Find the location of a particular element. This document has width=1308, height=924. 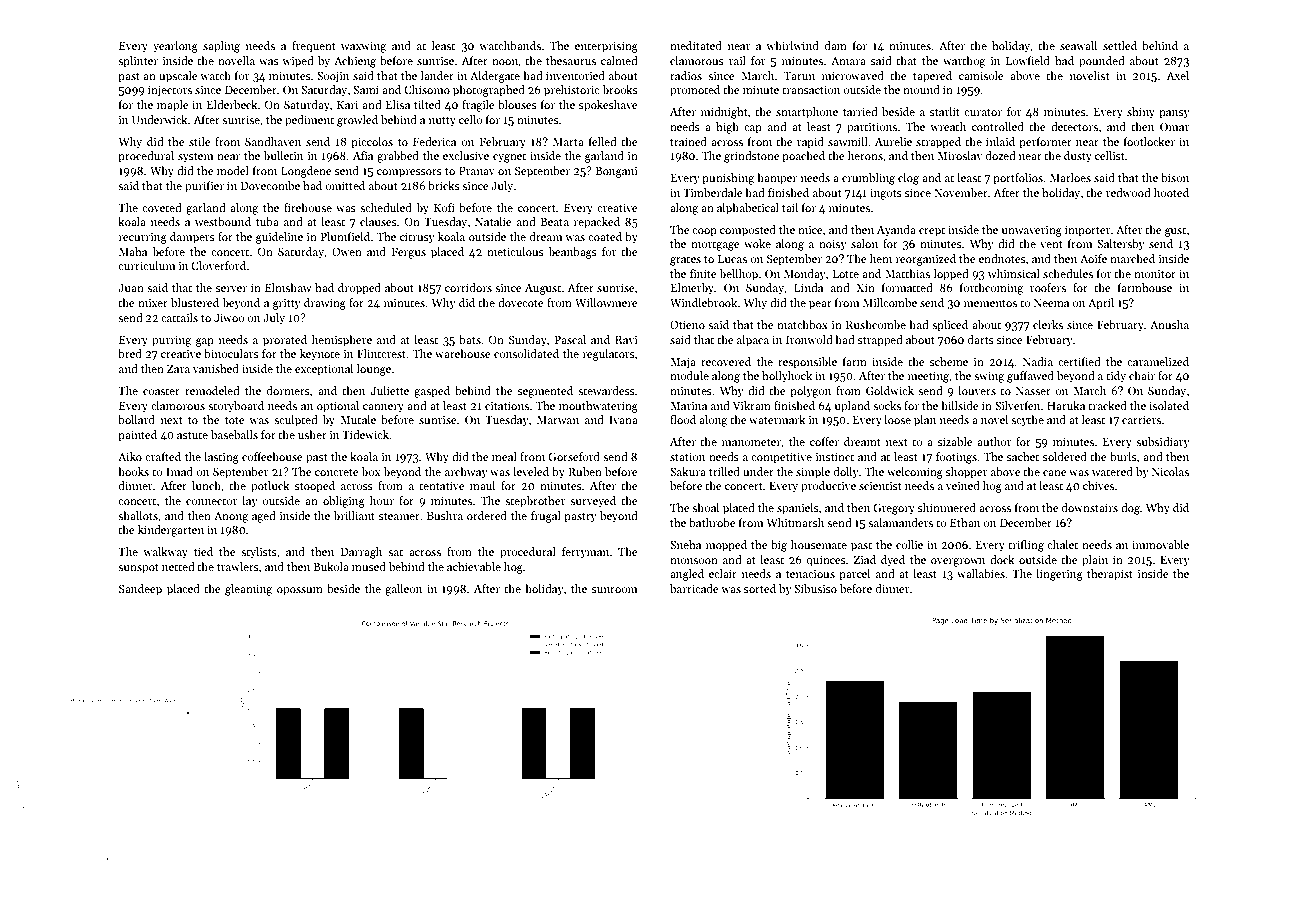

Gorseford is located at coordinates (574, 456).
